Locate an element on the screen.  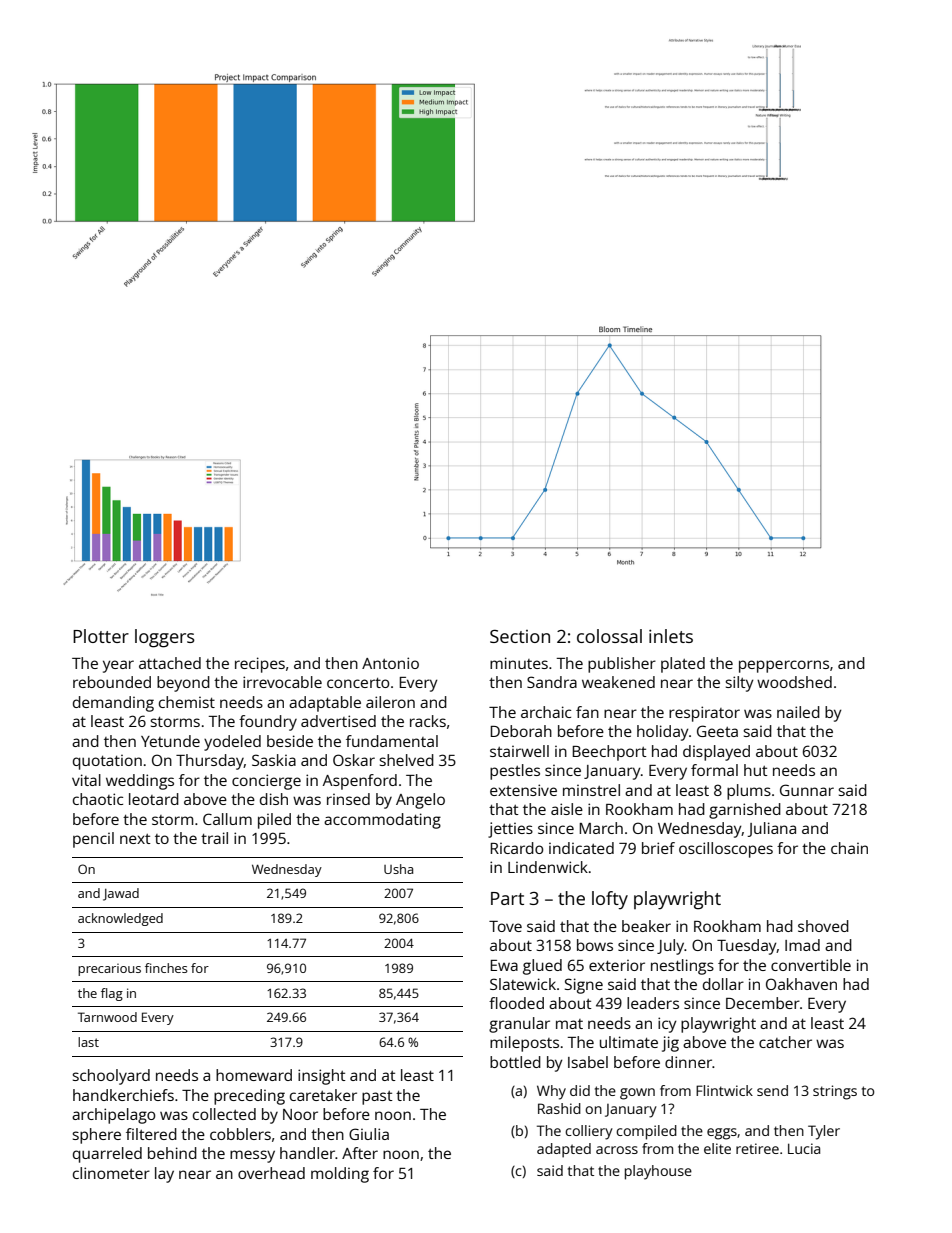
racks is located at coordinates (428, 721).
